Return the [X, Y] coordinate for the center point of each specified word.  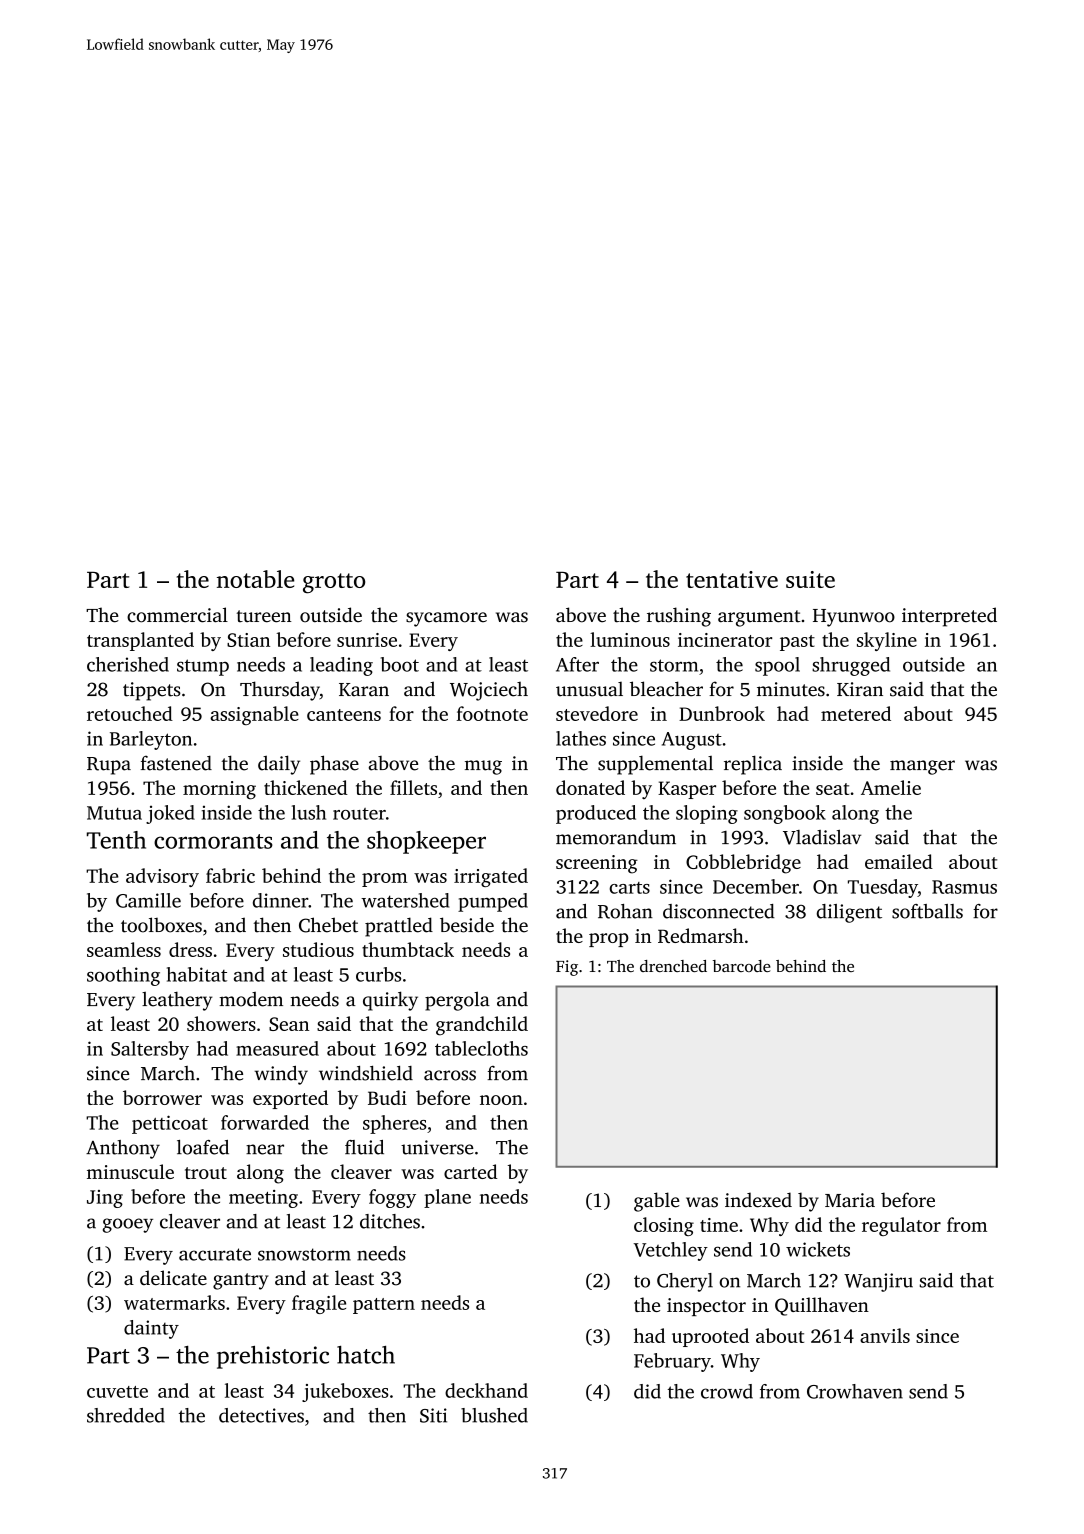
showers [221, 1023]
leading [341, 666]
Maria [850, 1200]
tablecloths [481, 1048]
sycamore [446, 619]
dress [190, 949]
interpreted [949, 617]
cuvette [117, 1392]
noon [501, 1100]
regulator [901, 1226]
